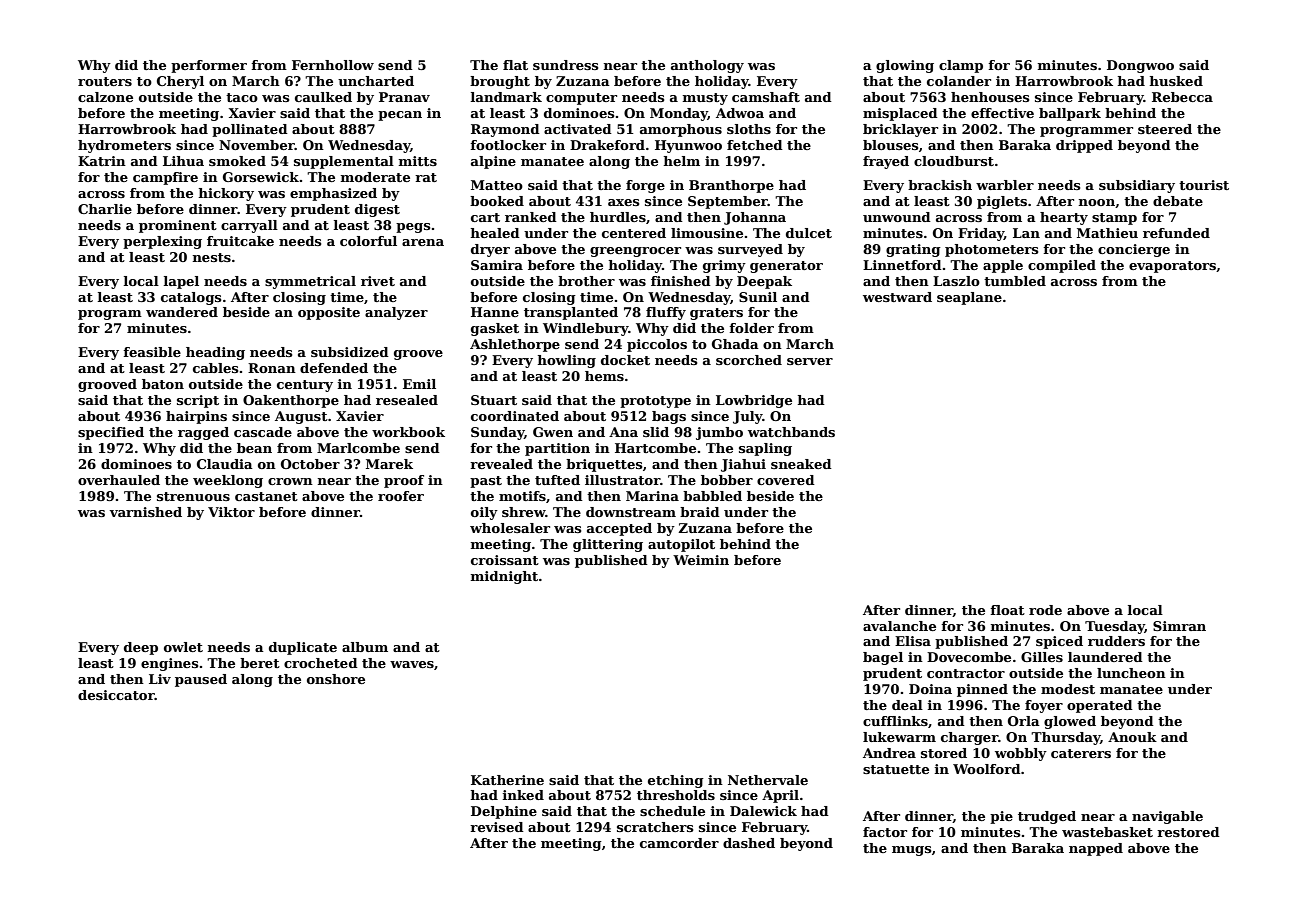 The width and height of the screenshot is (1308, 924). Describe the element at coordinates (290, 481) in the screenshot. I see `crown` at that location.
